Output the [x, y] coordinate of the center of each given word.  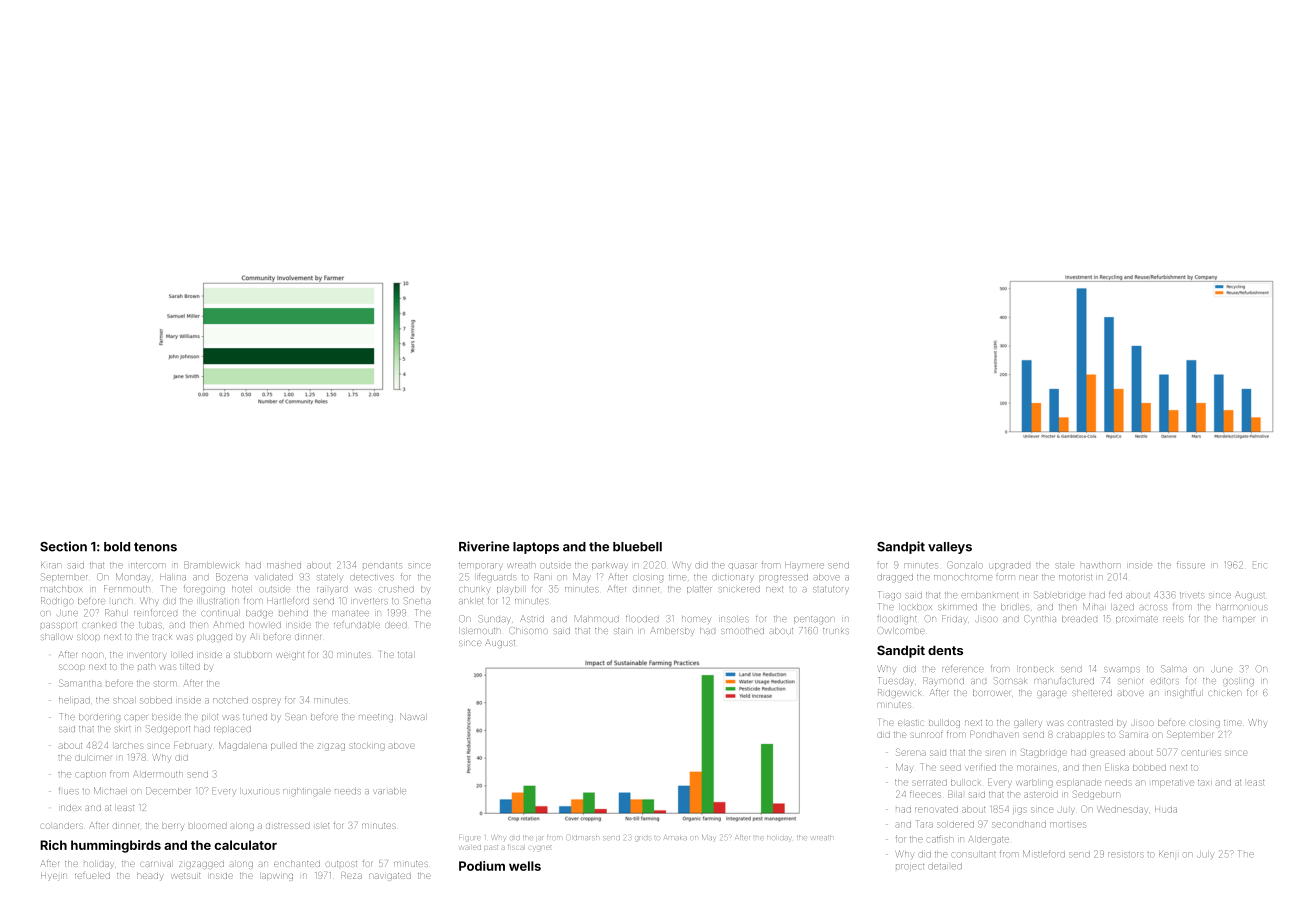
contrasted [1090, 723]
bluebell [637, 547]
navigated [390, 877]
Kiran [51, 565]
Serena [911, 752]
